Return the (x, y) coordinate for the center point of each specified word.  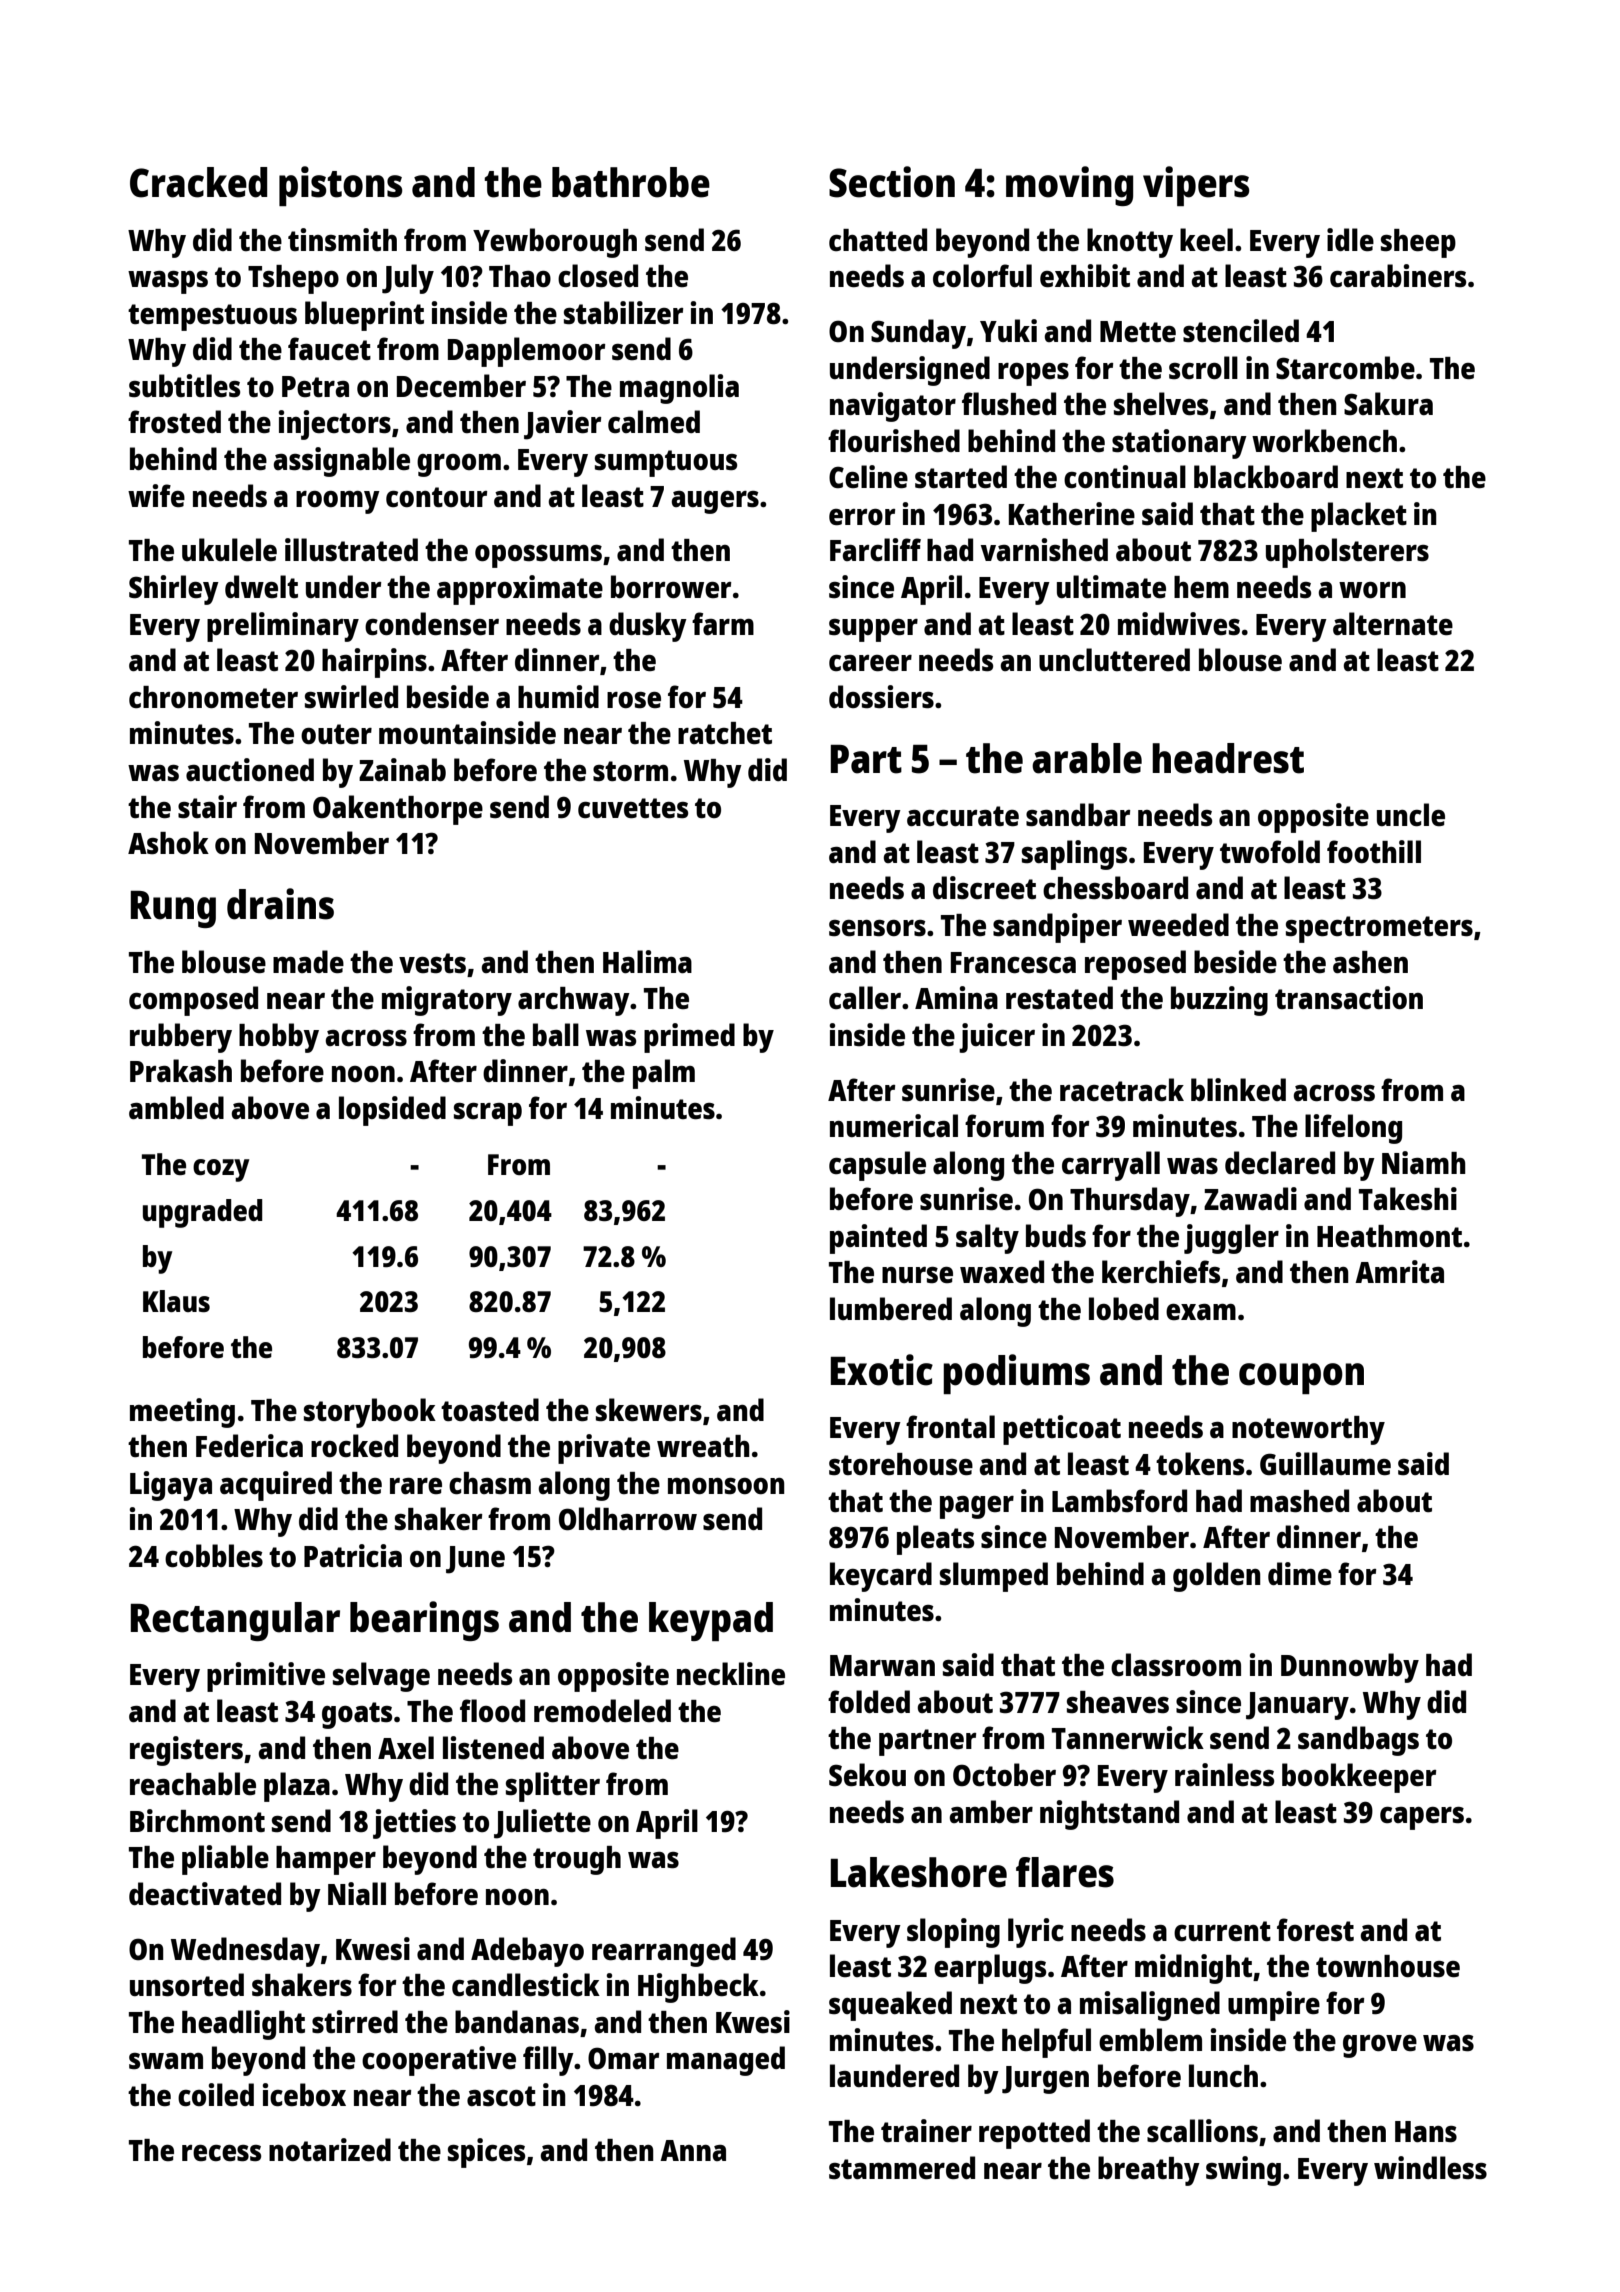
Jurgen (1045, 2080)
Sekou (867, 1774)
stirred (355, 2022)
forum (1004, 1125)
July (408, 279)
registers (186, 1751)
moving (1069, 186)
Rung (173, 909)
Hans (1426, 2132)
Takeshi (1408, 1199)
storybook (370, 1413)
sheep (1418, 243)
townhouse (1388, 1966)
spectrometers (1379, 929)
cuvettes (633, 808)
